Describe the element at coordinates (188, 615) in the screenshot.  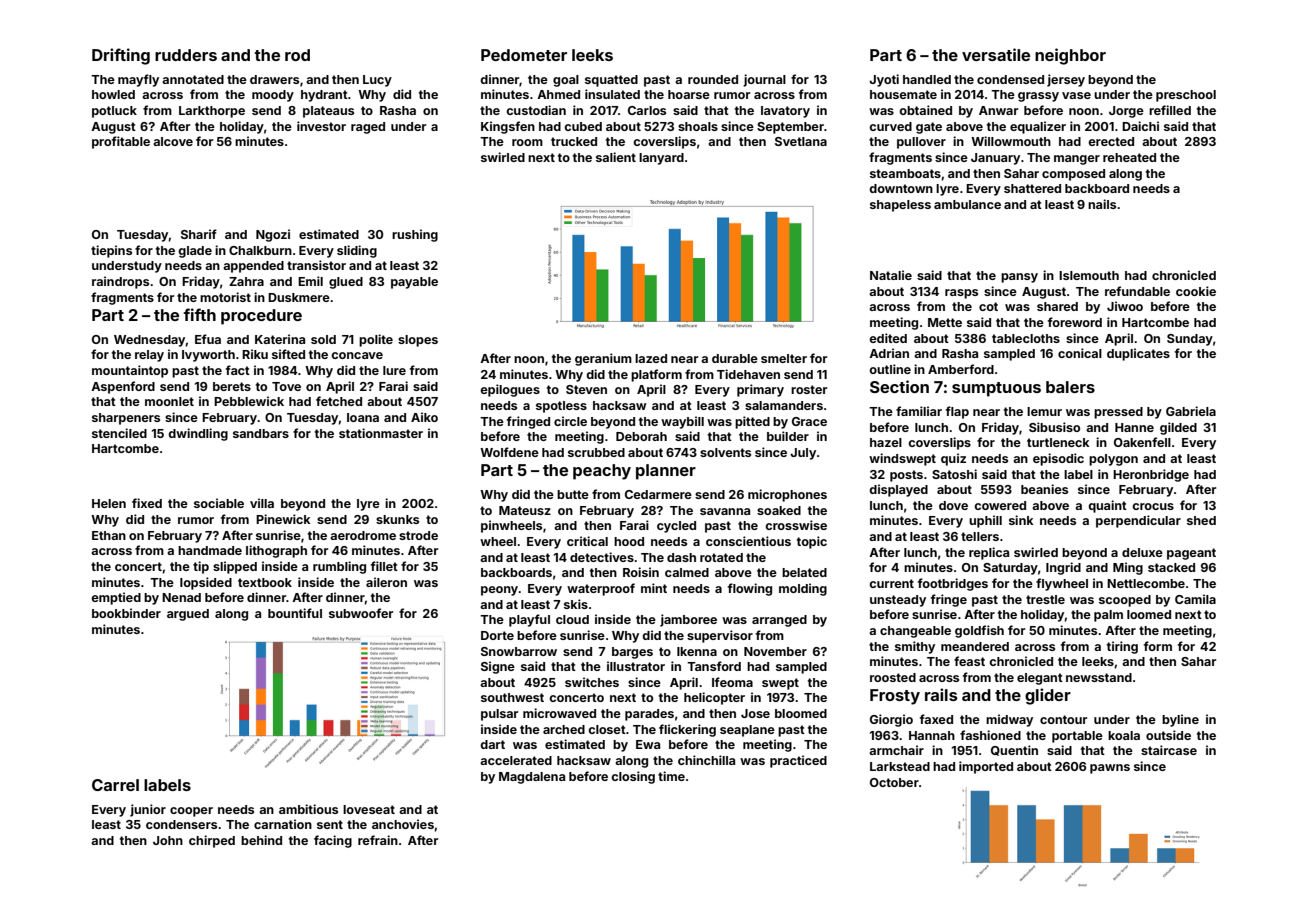
I see `argued` at that location.
